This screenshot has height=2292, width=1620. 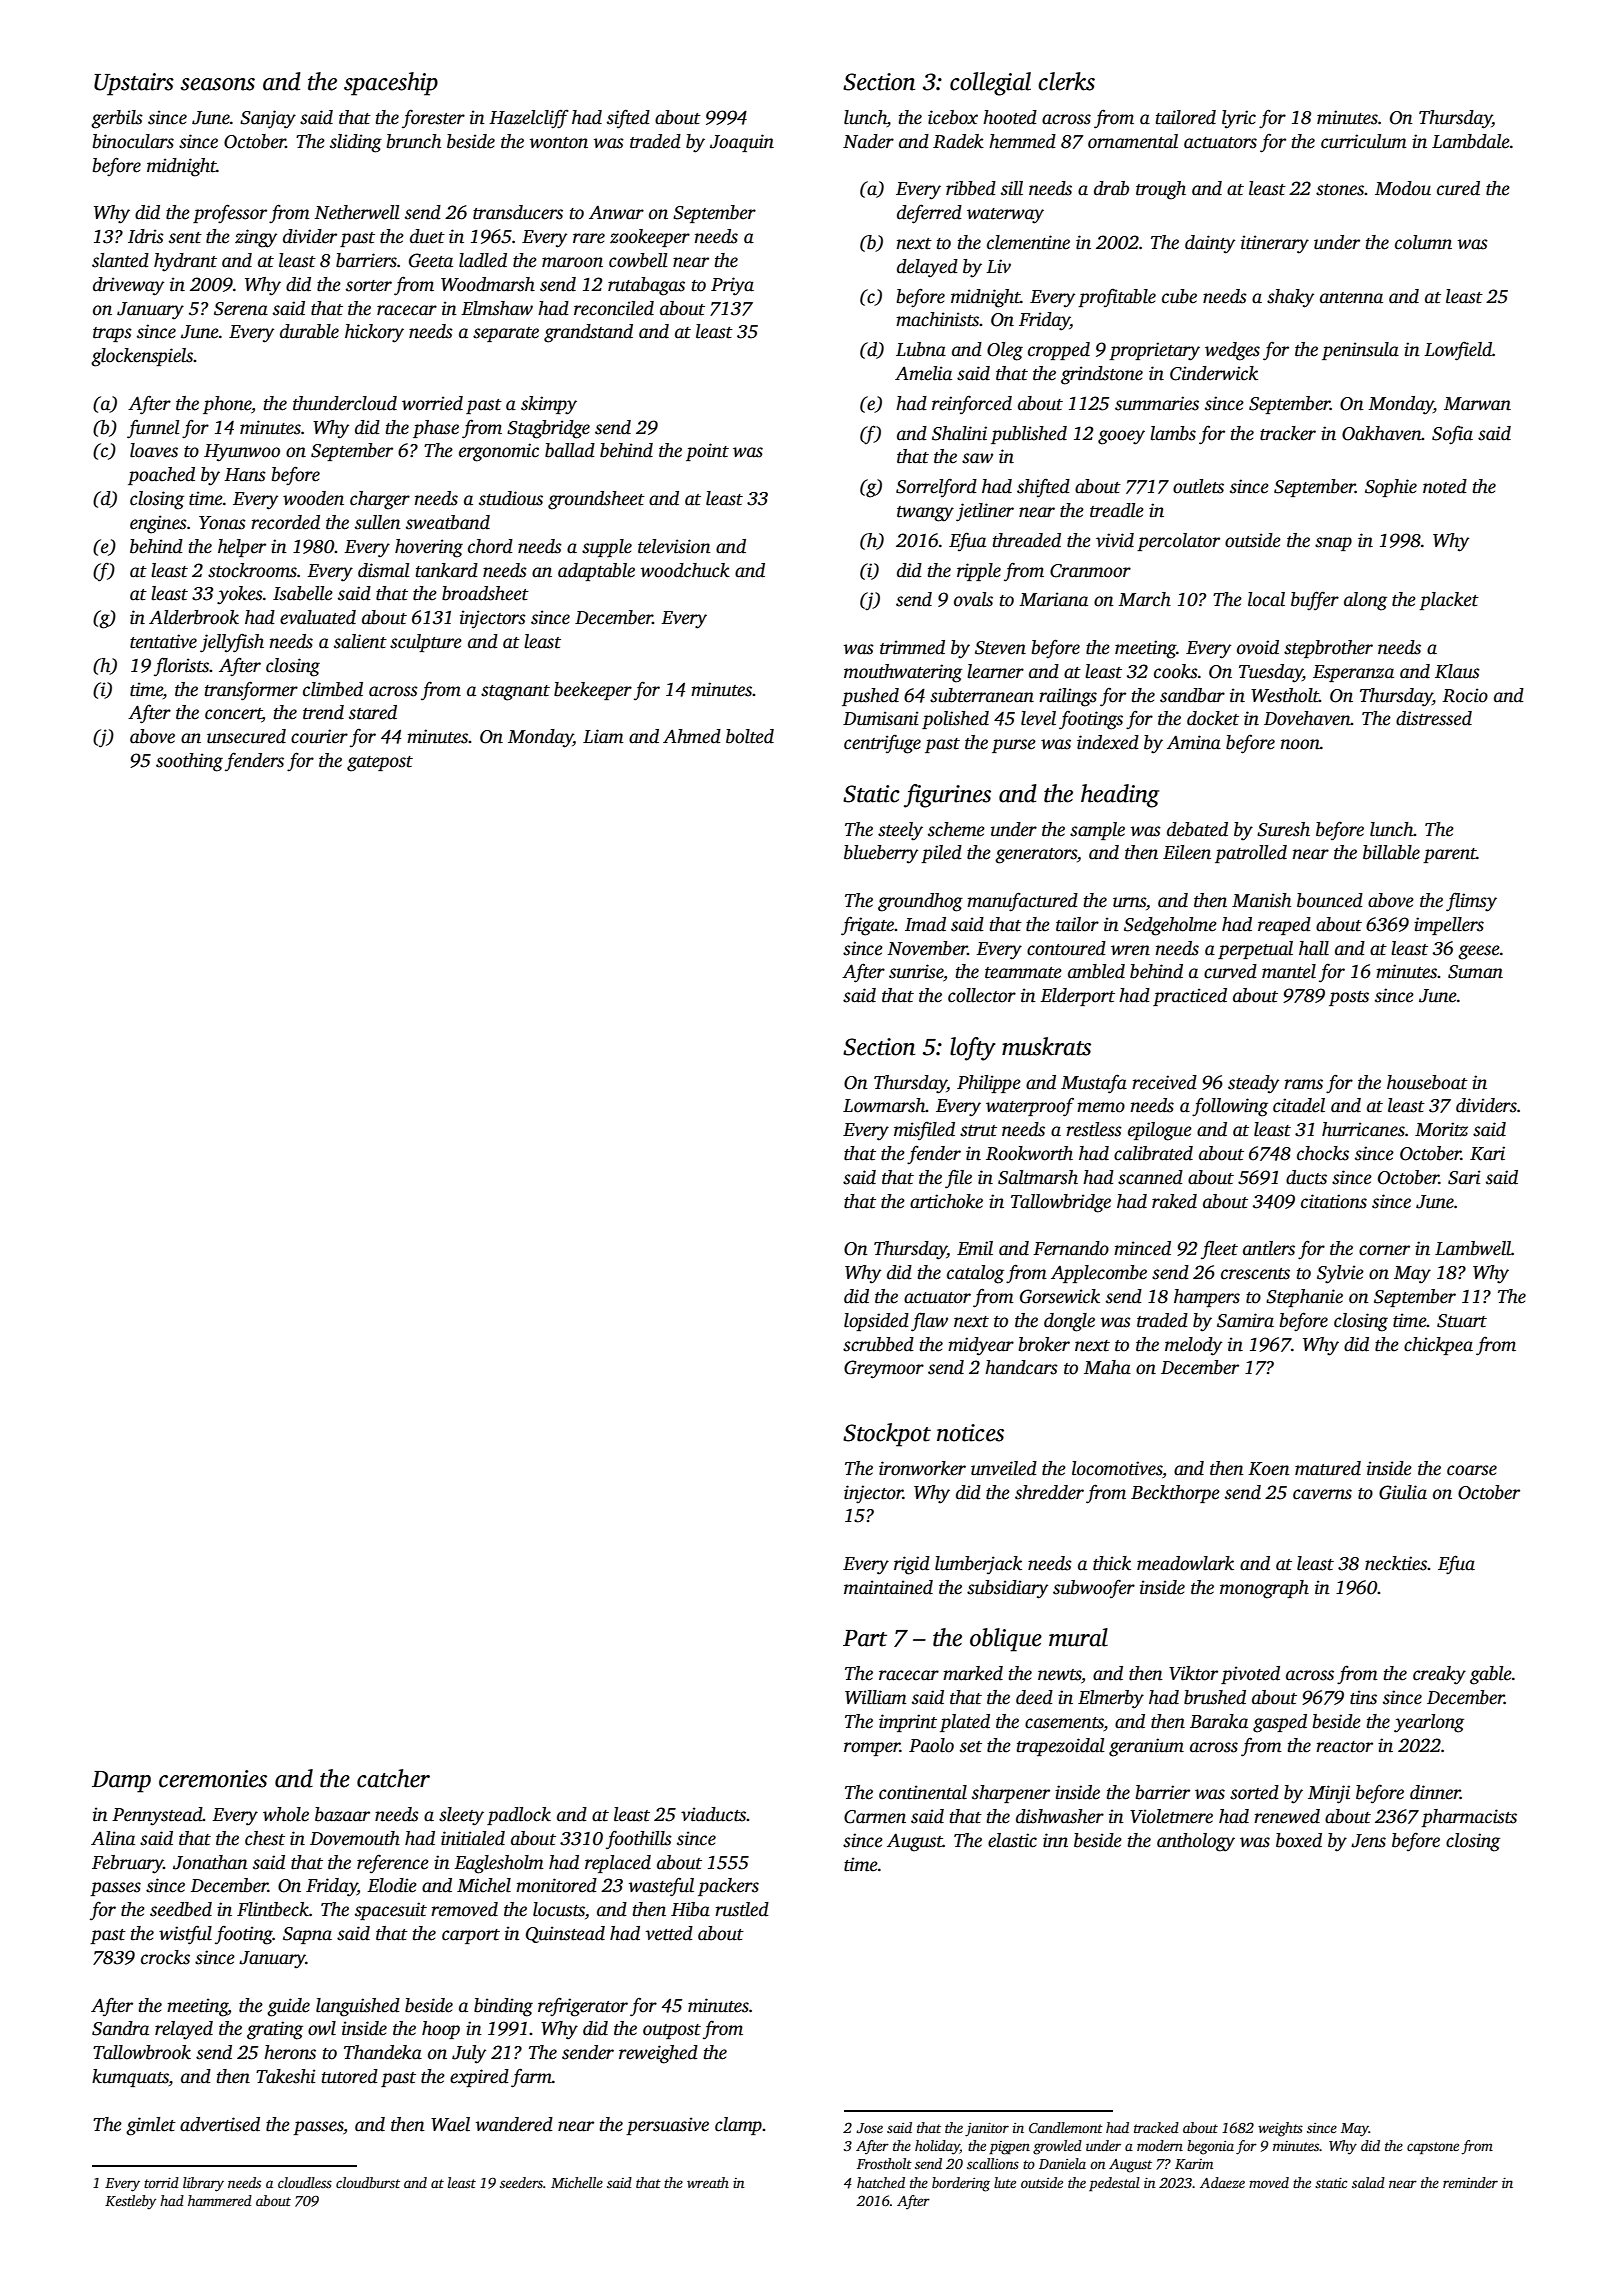 I want to click on collegial, so click(x=990, y=84).
